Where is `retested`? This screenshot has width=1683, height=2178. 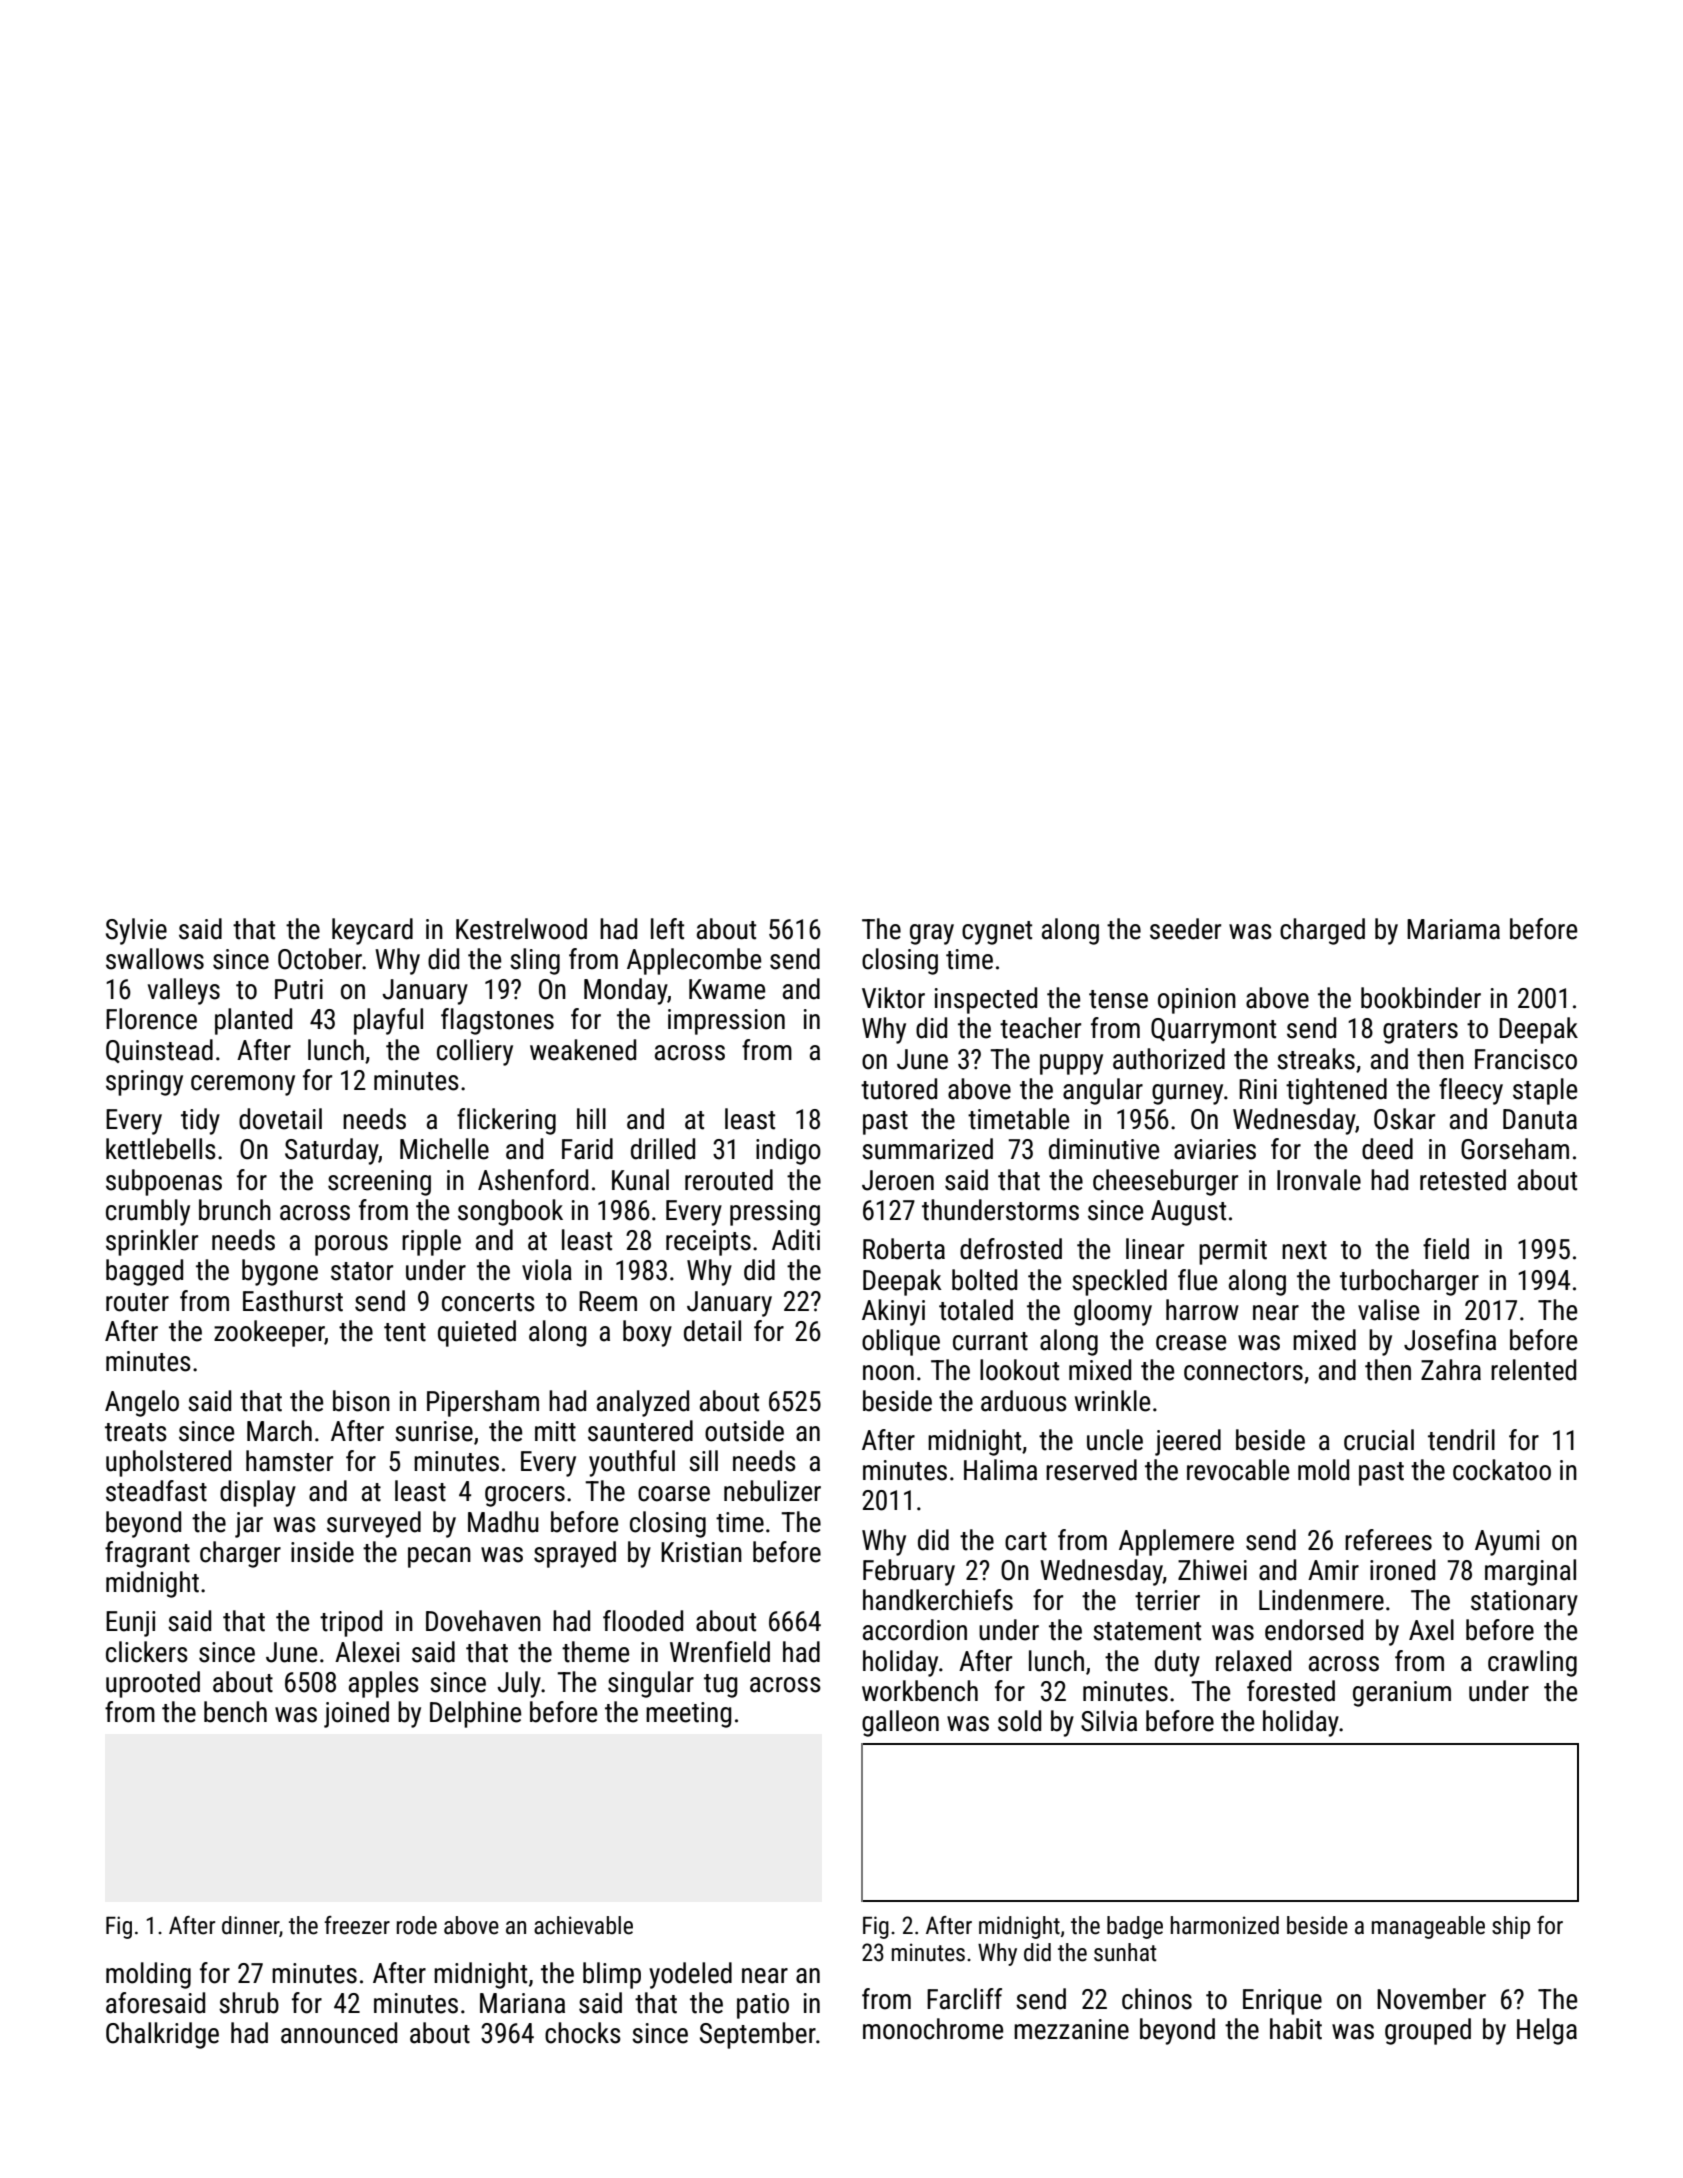
retested is located at coordinates (1463, 1180).
